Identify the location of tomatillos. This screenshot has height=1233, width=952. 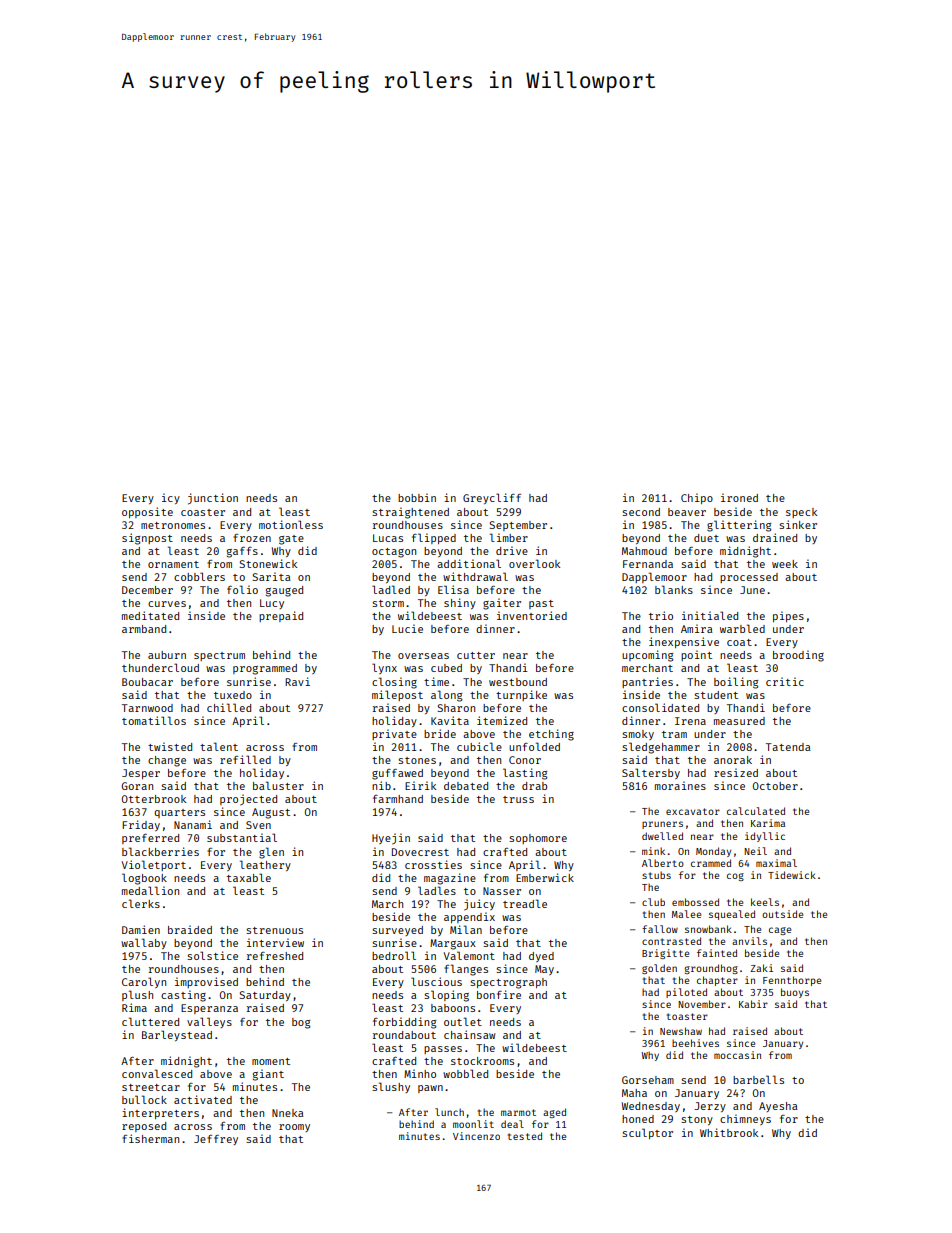
(154, 720).
